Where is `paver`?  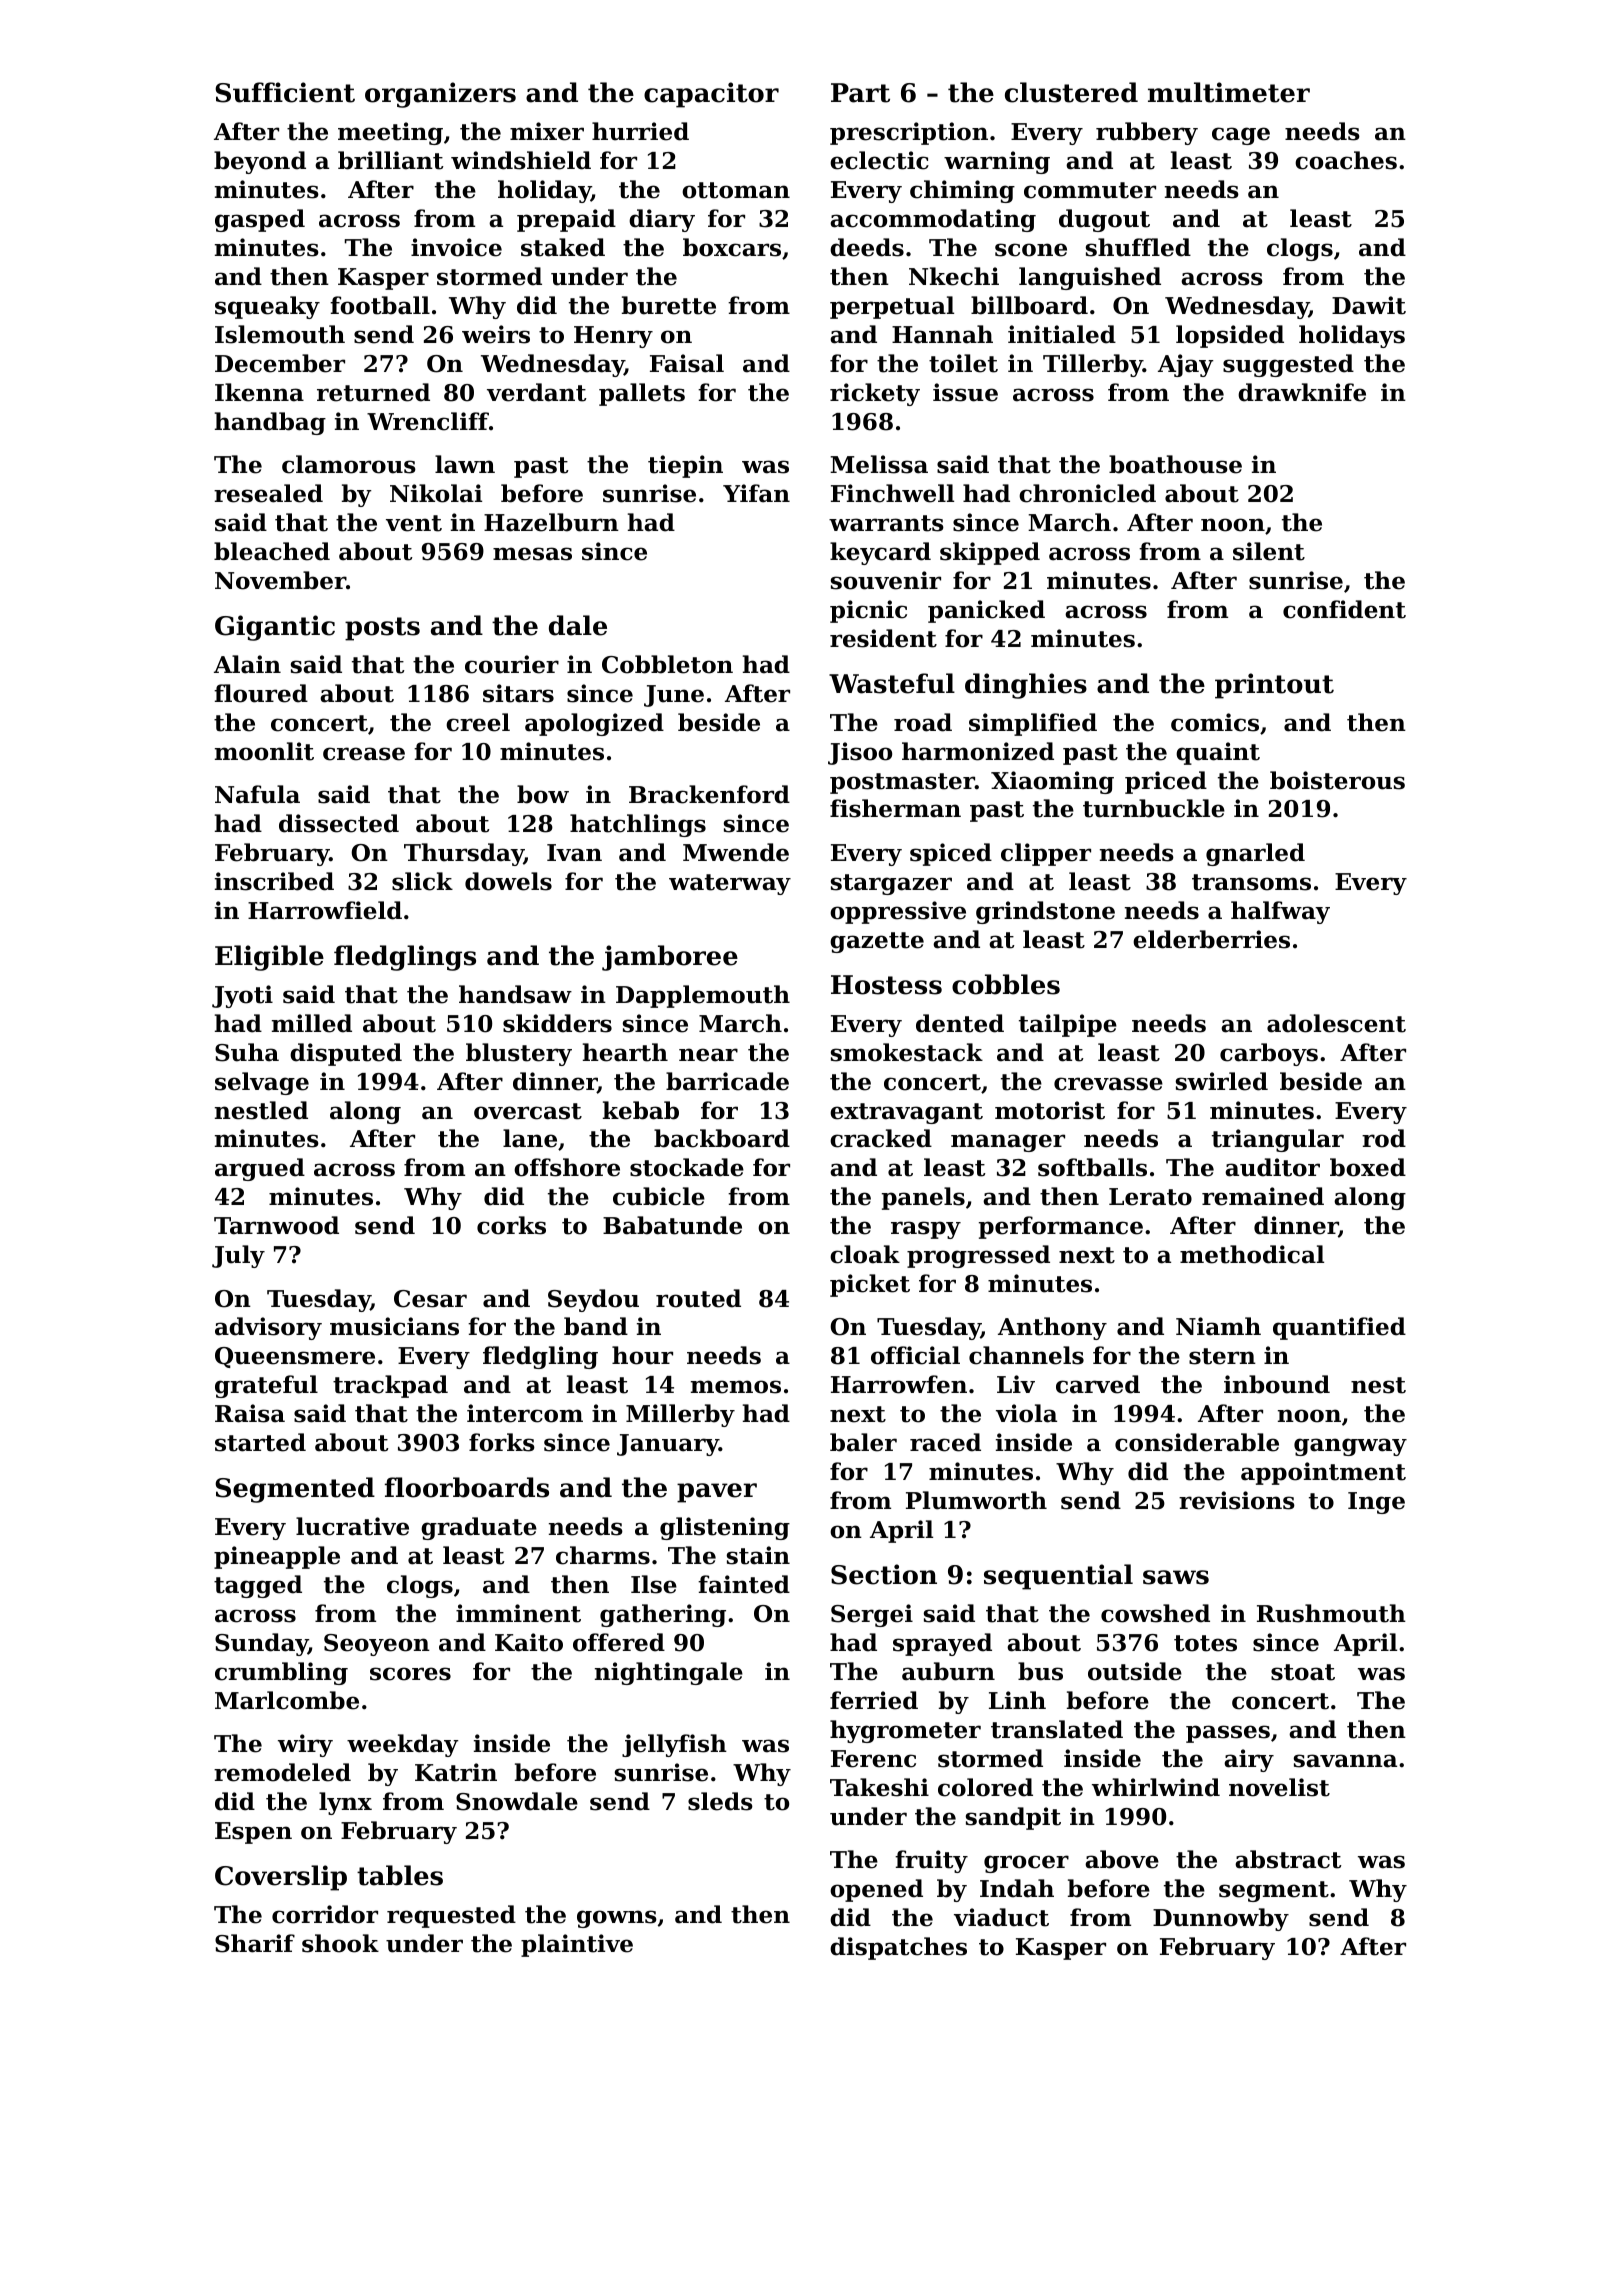 paver is located at coordinates (717, 1493).
